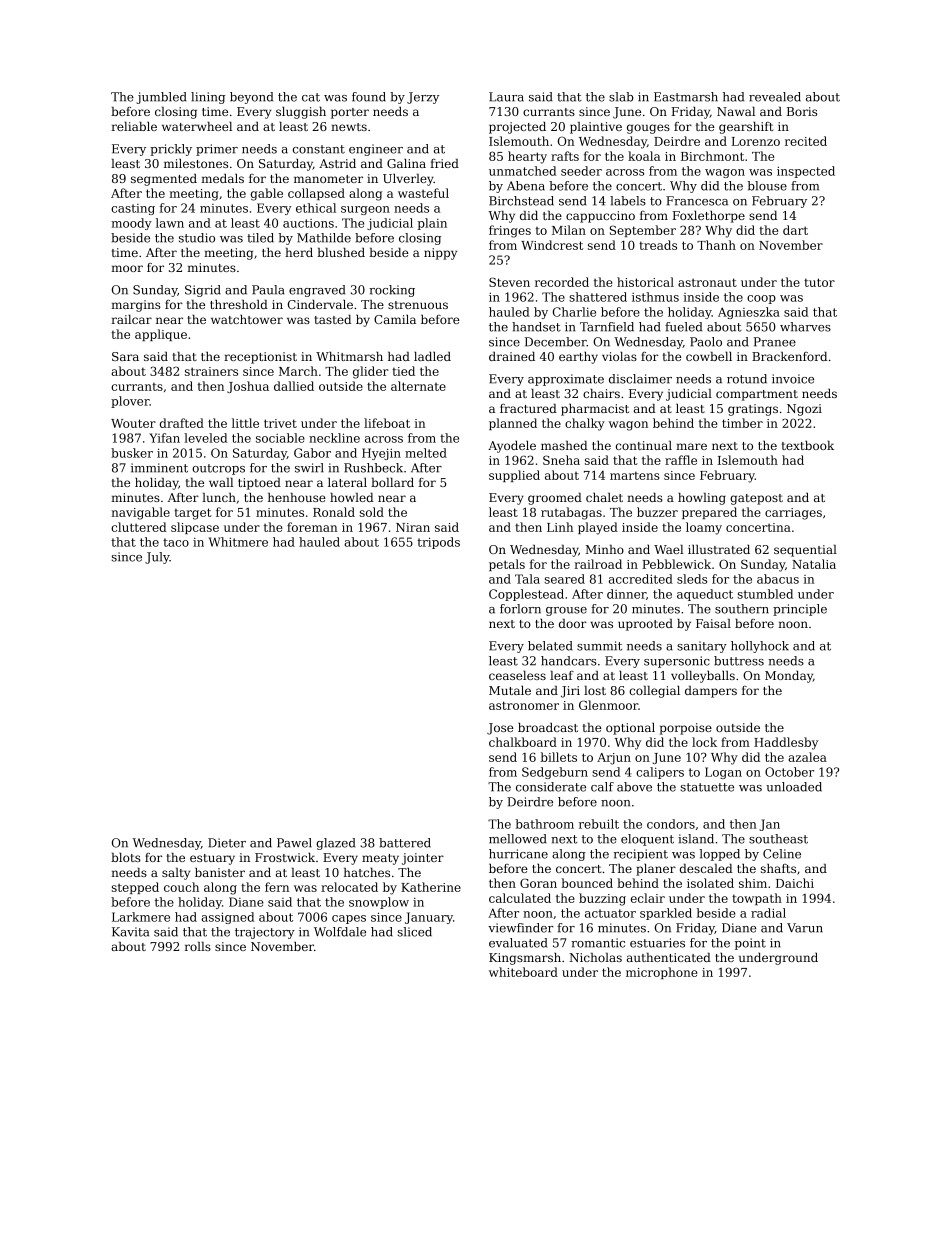 The height and width of the image is (1233, 952). What do you see at coordinates (660, 773) in the image?
I see `calipers` at bounding box center [660, 773].
